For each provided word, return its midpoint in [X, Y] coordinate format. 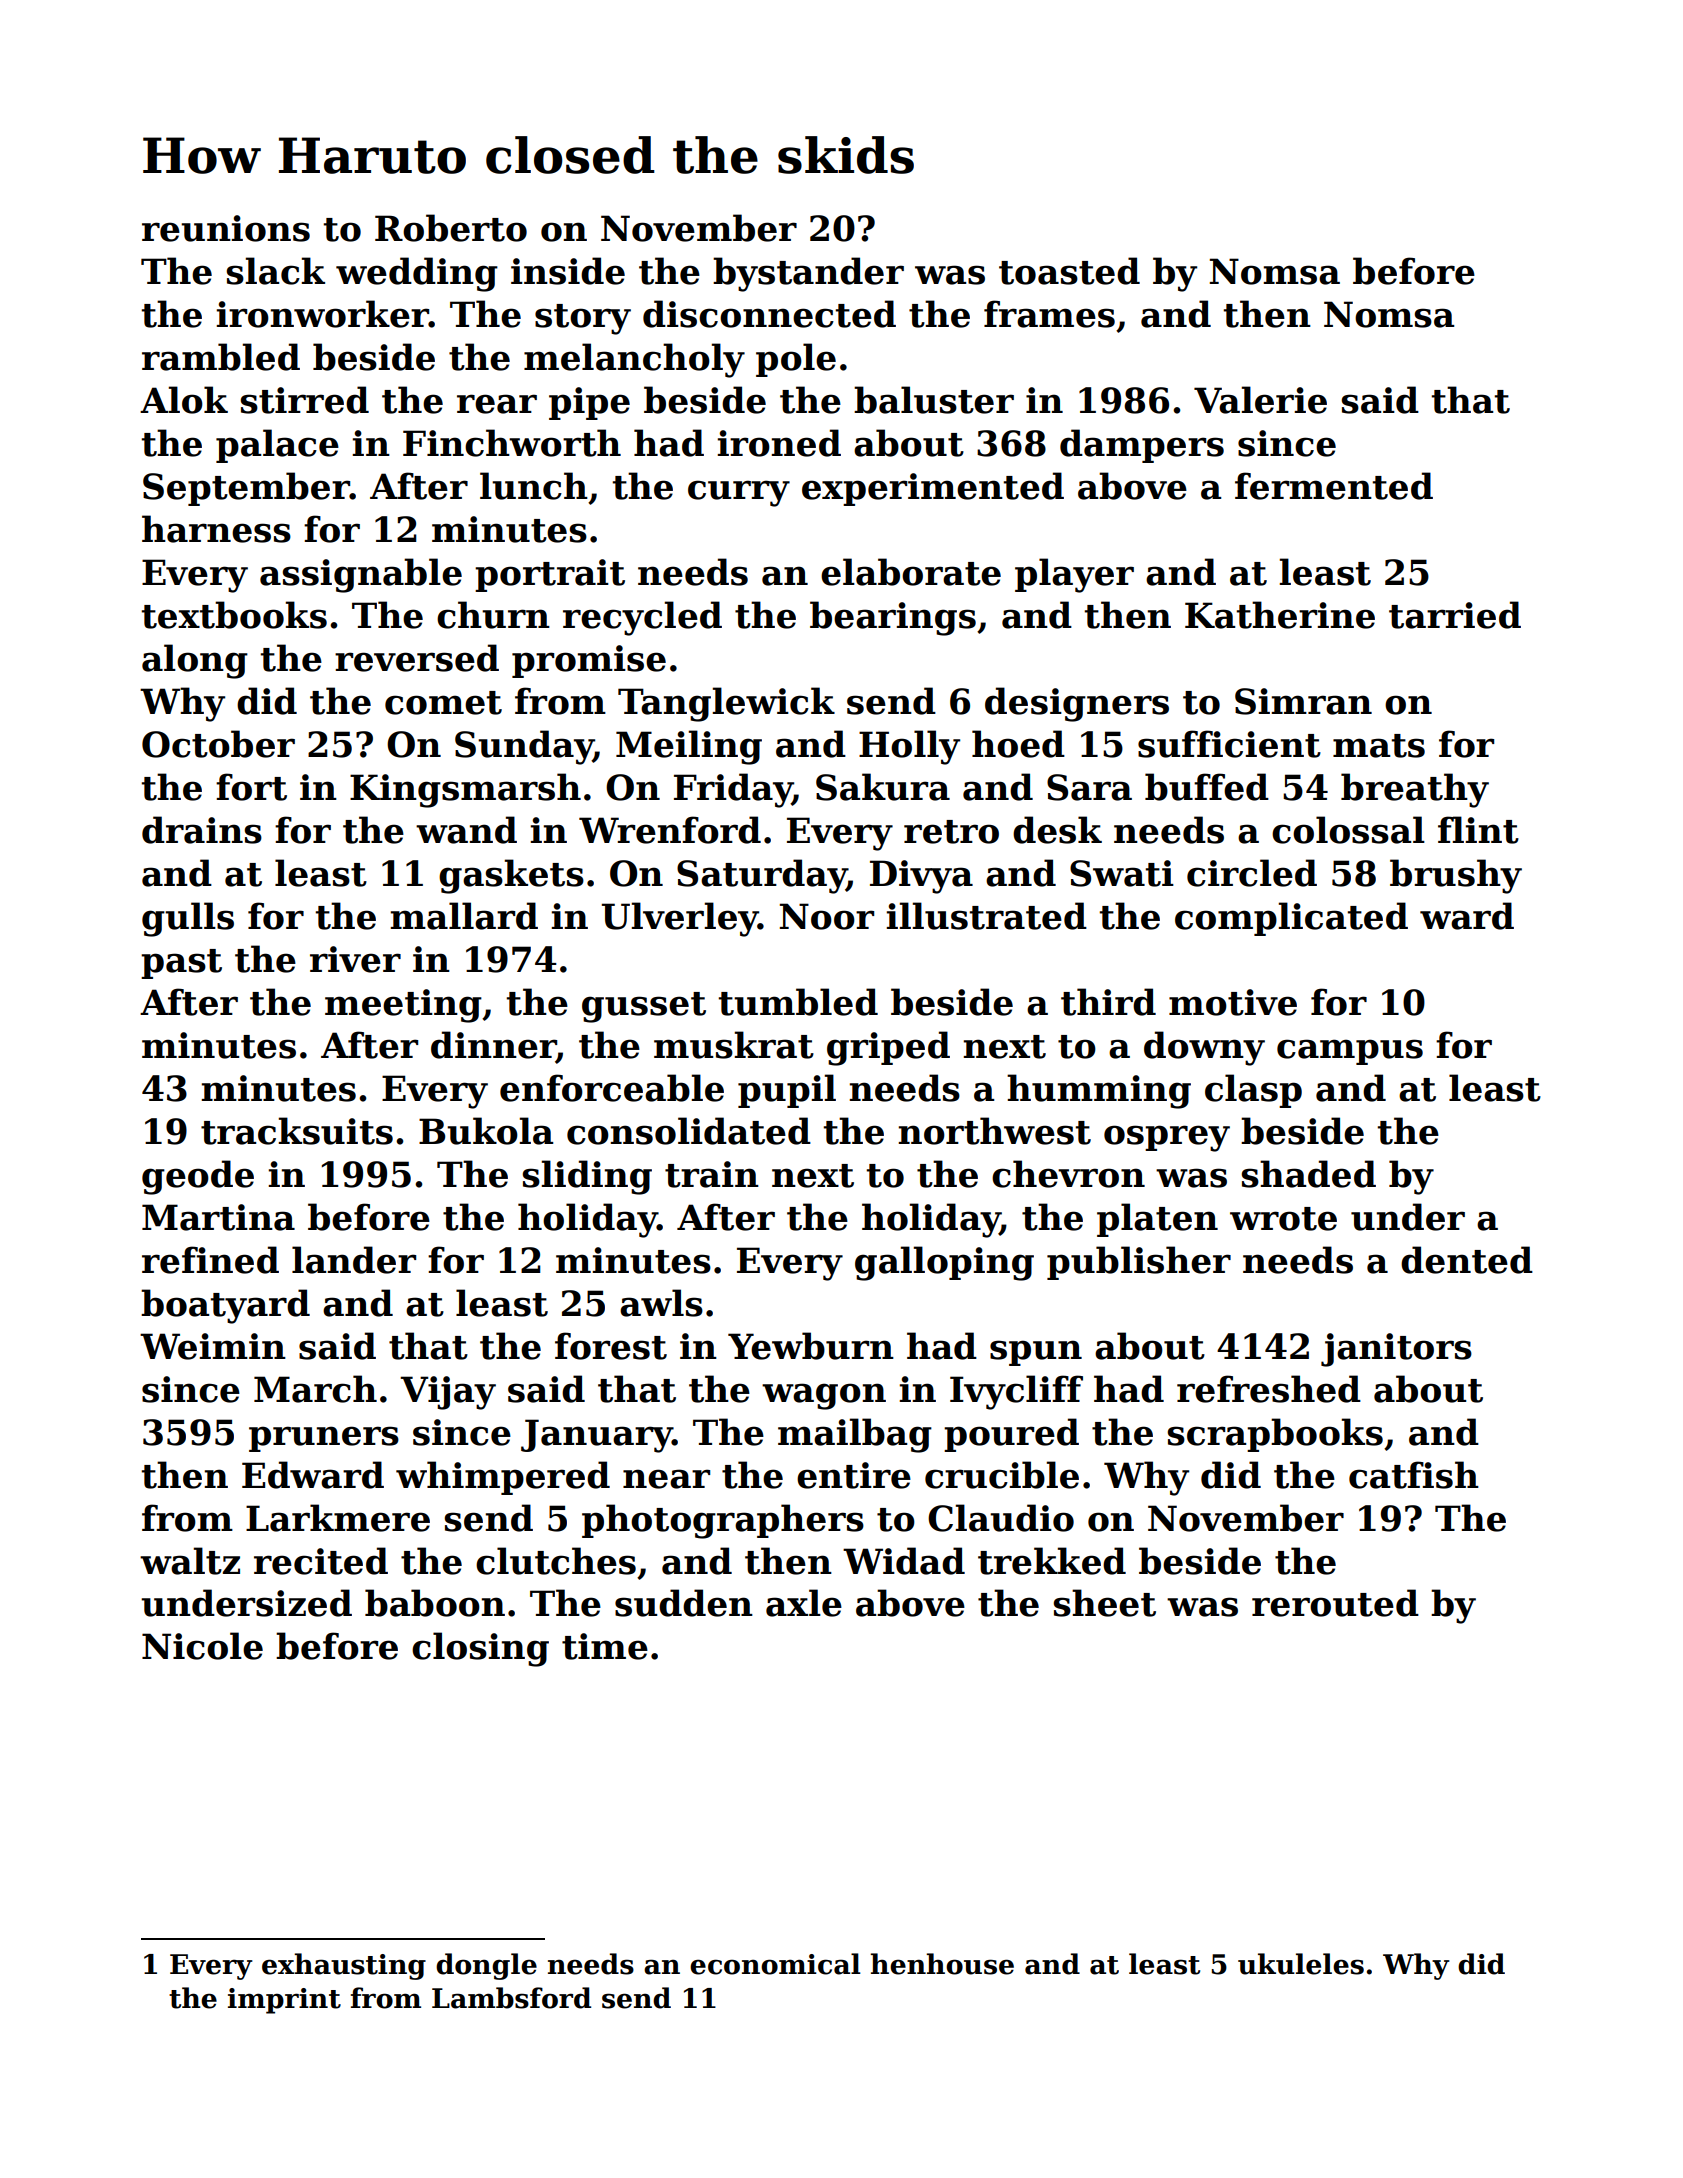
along [195, 661]
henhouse [942, 1964]
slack [275, 271]
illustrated [986, 916]
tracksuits [297, 1131]
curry [739, 493]
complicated [1291, 919]
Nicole [202, 1646]
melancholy [634, 360]
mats [1379, 746]
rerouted [1335, 1603]
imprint [284, 2001]
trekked [1052, 1561]
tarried [1455, 615]
